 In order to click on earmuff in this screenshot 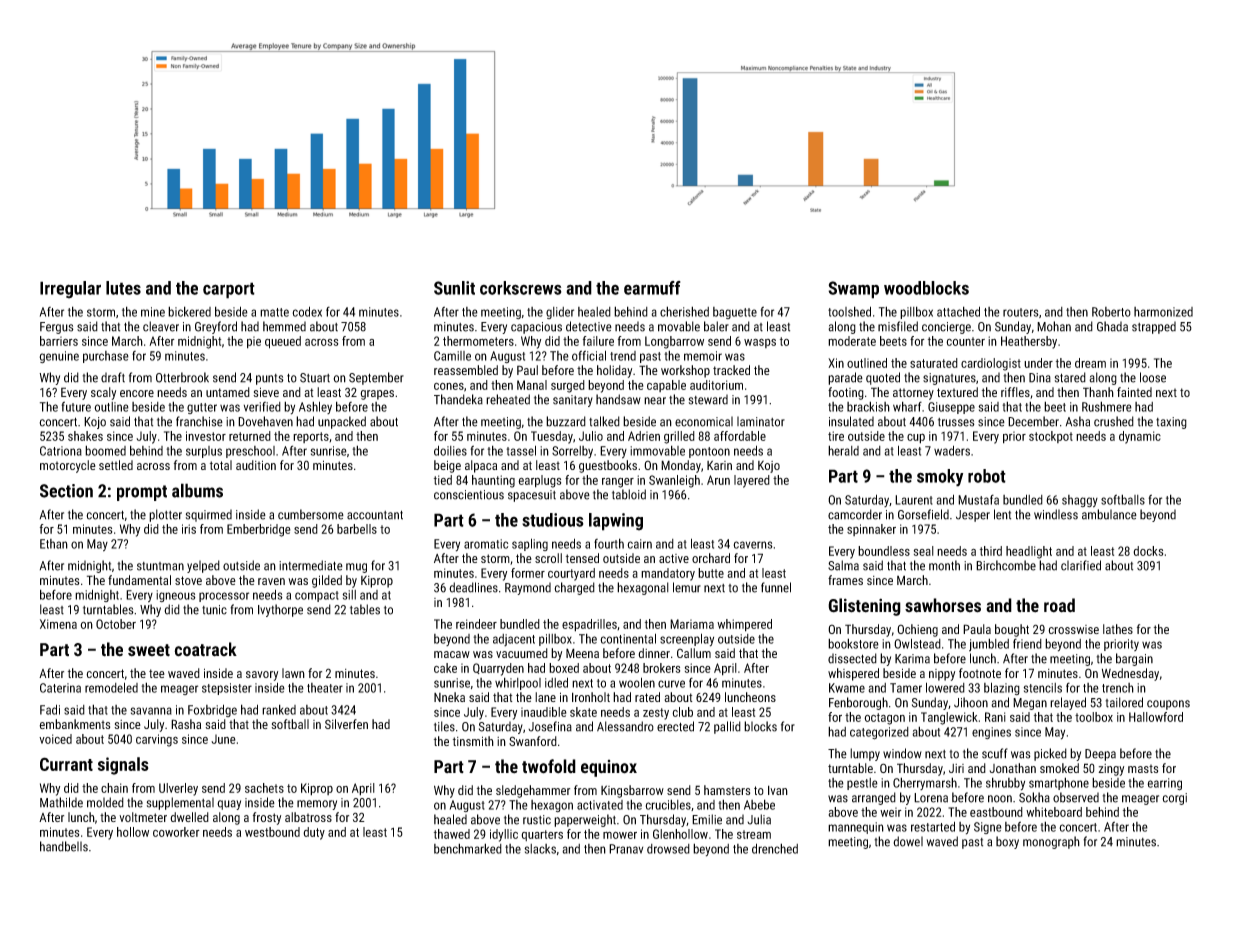, I will do `click(652, 288)`.
